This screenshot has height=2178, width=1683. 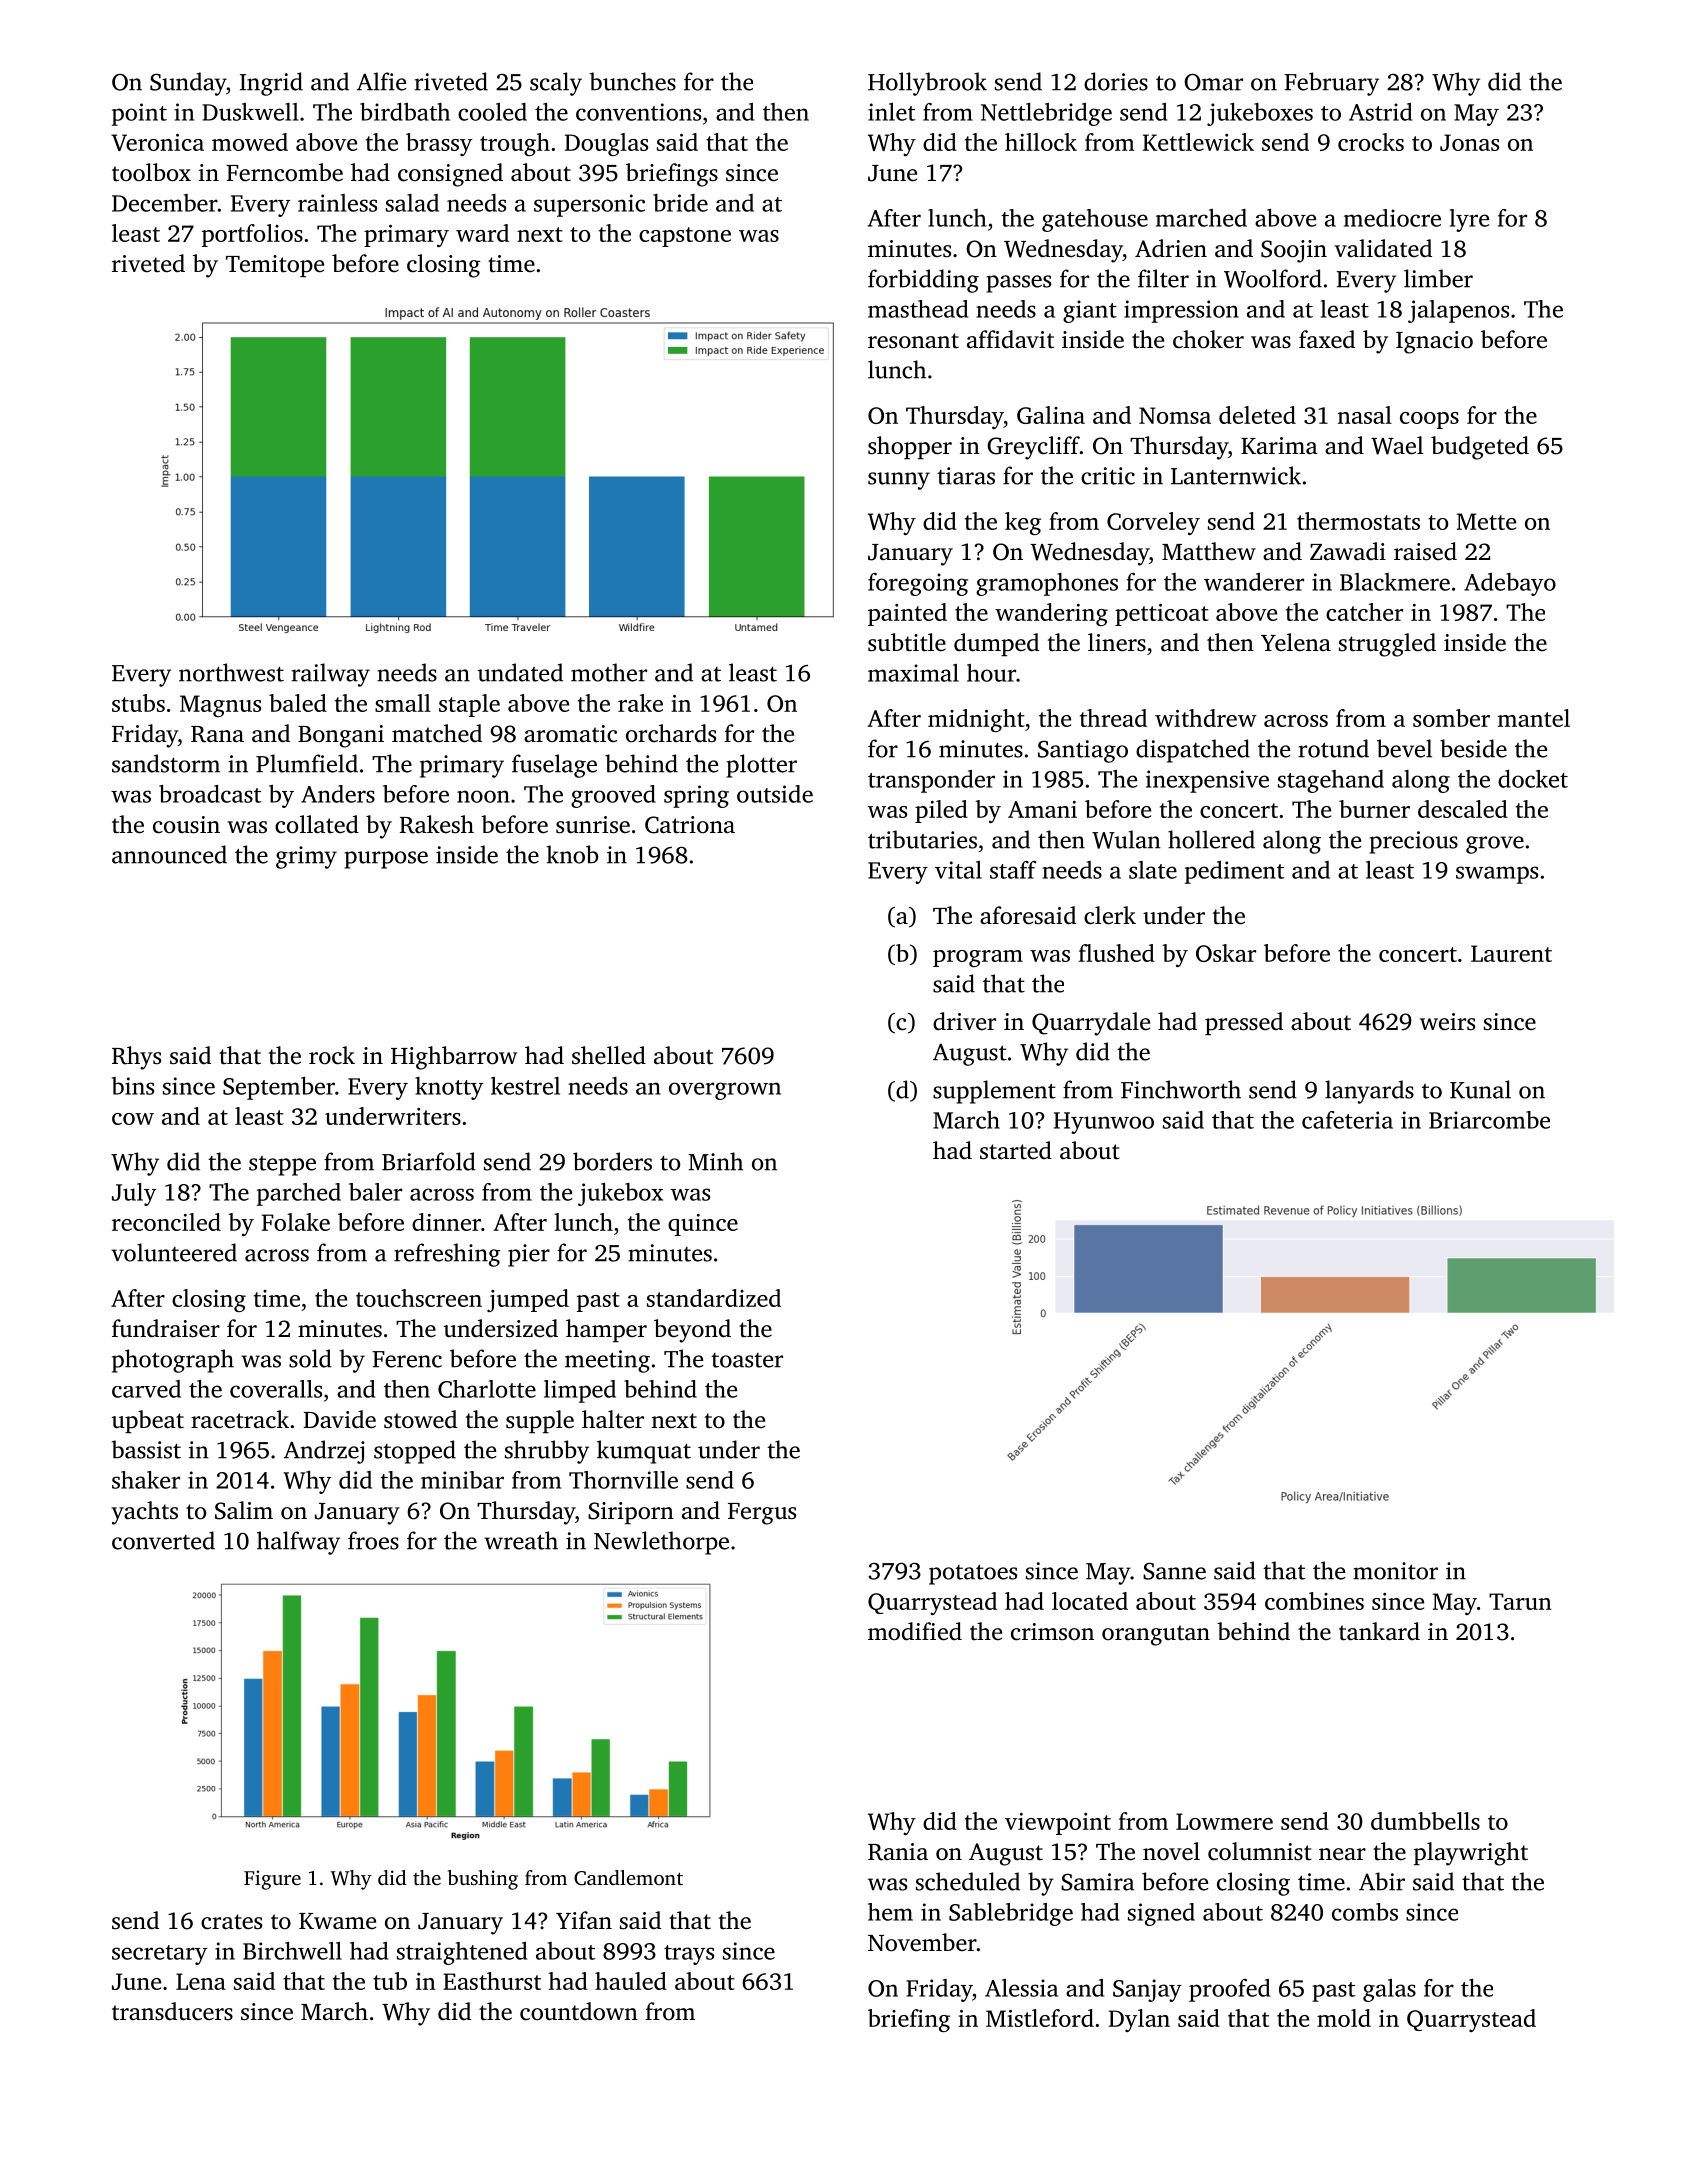 What do you see at coordinates (1347, 1120) in the screenshot?
I see `cafeteria` at bounding box center [1347, 1120].
